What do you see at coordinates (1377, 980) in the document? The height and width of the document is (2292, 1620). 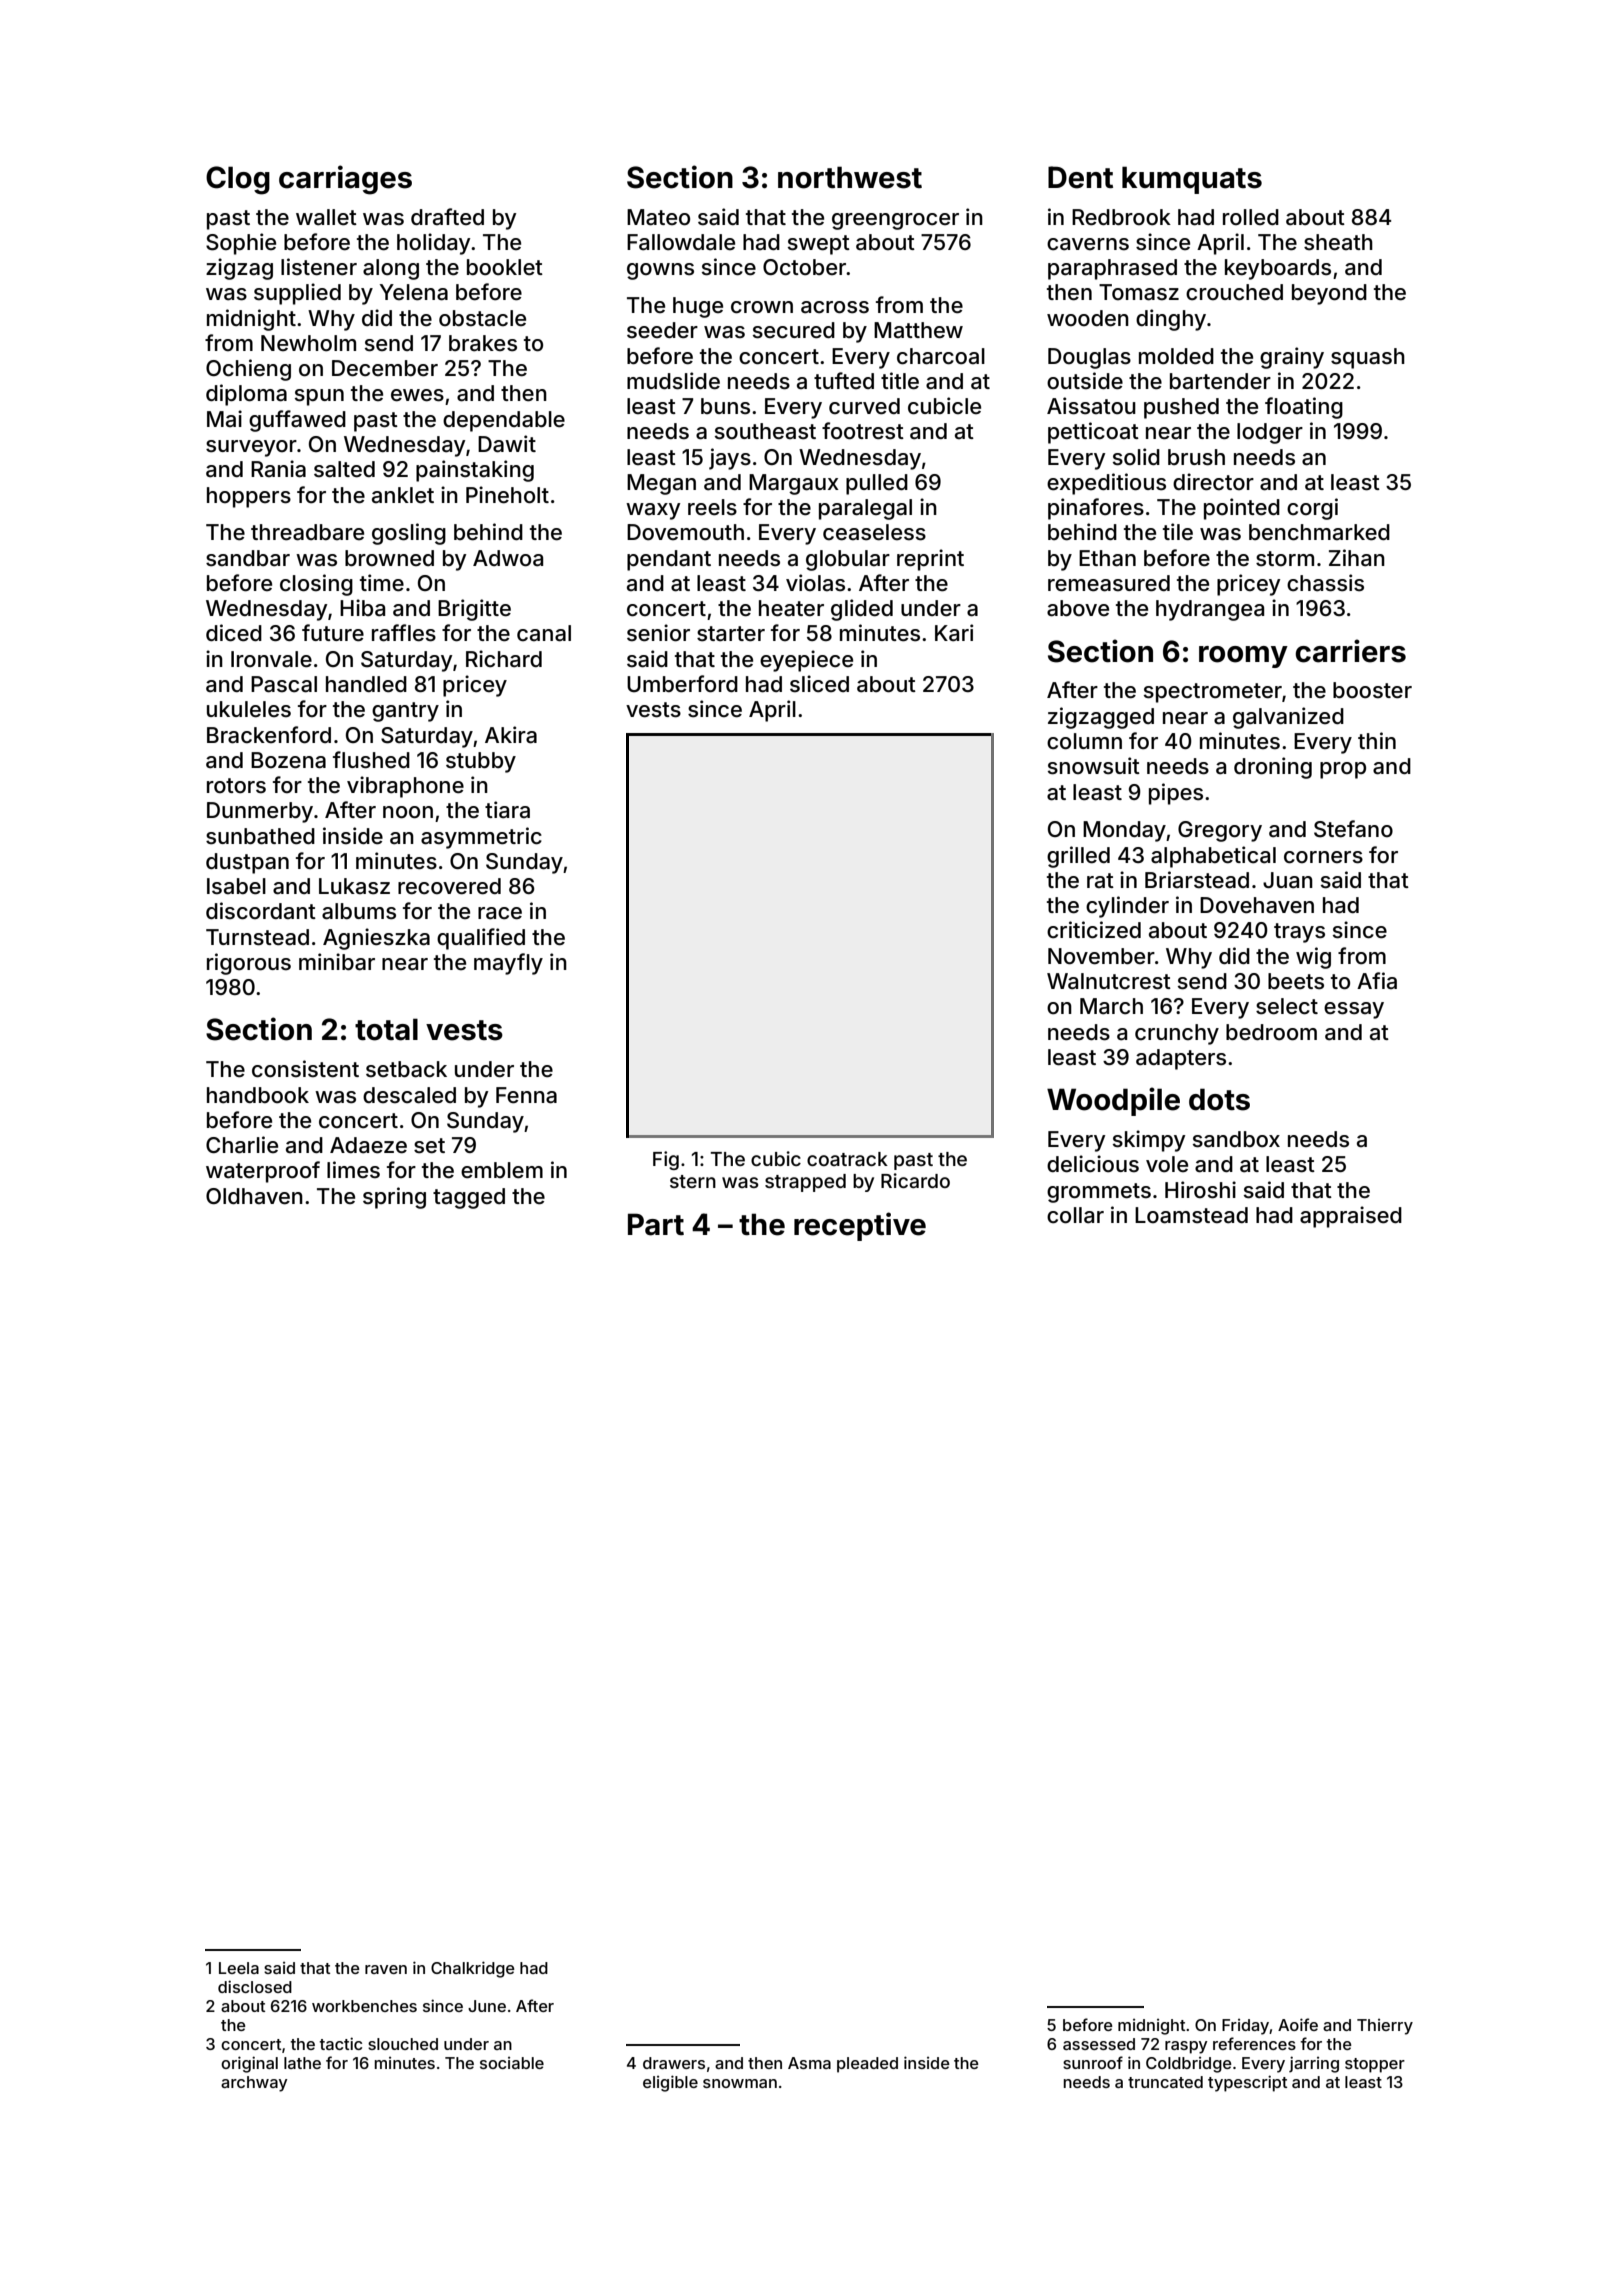 I see `Afia` at bounding box center [1377, 980].
